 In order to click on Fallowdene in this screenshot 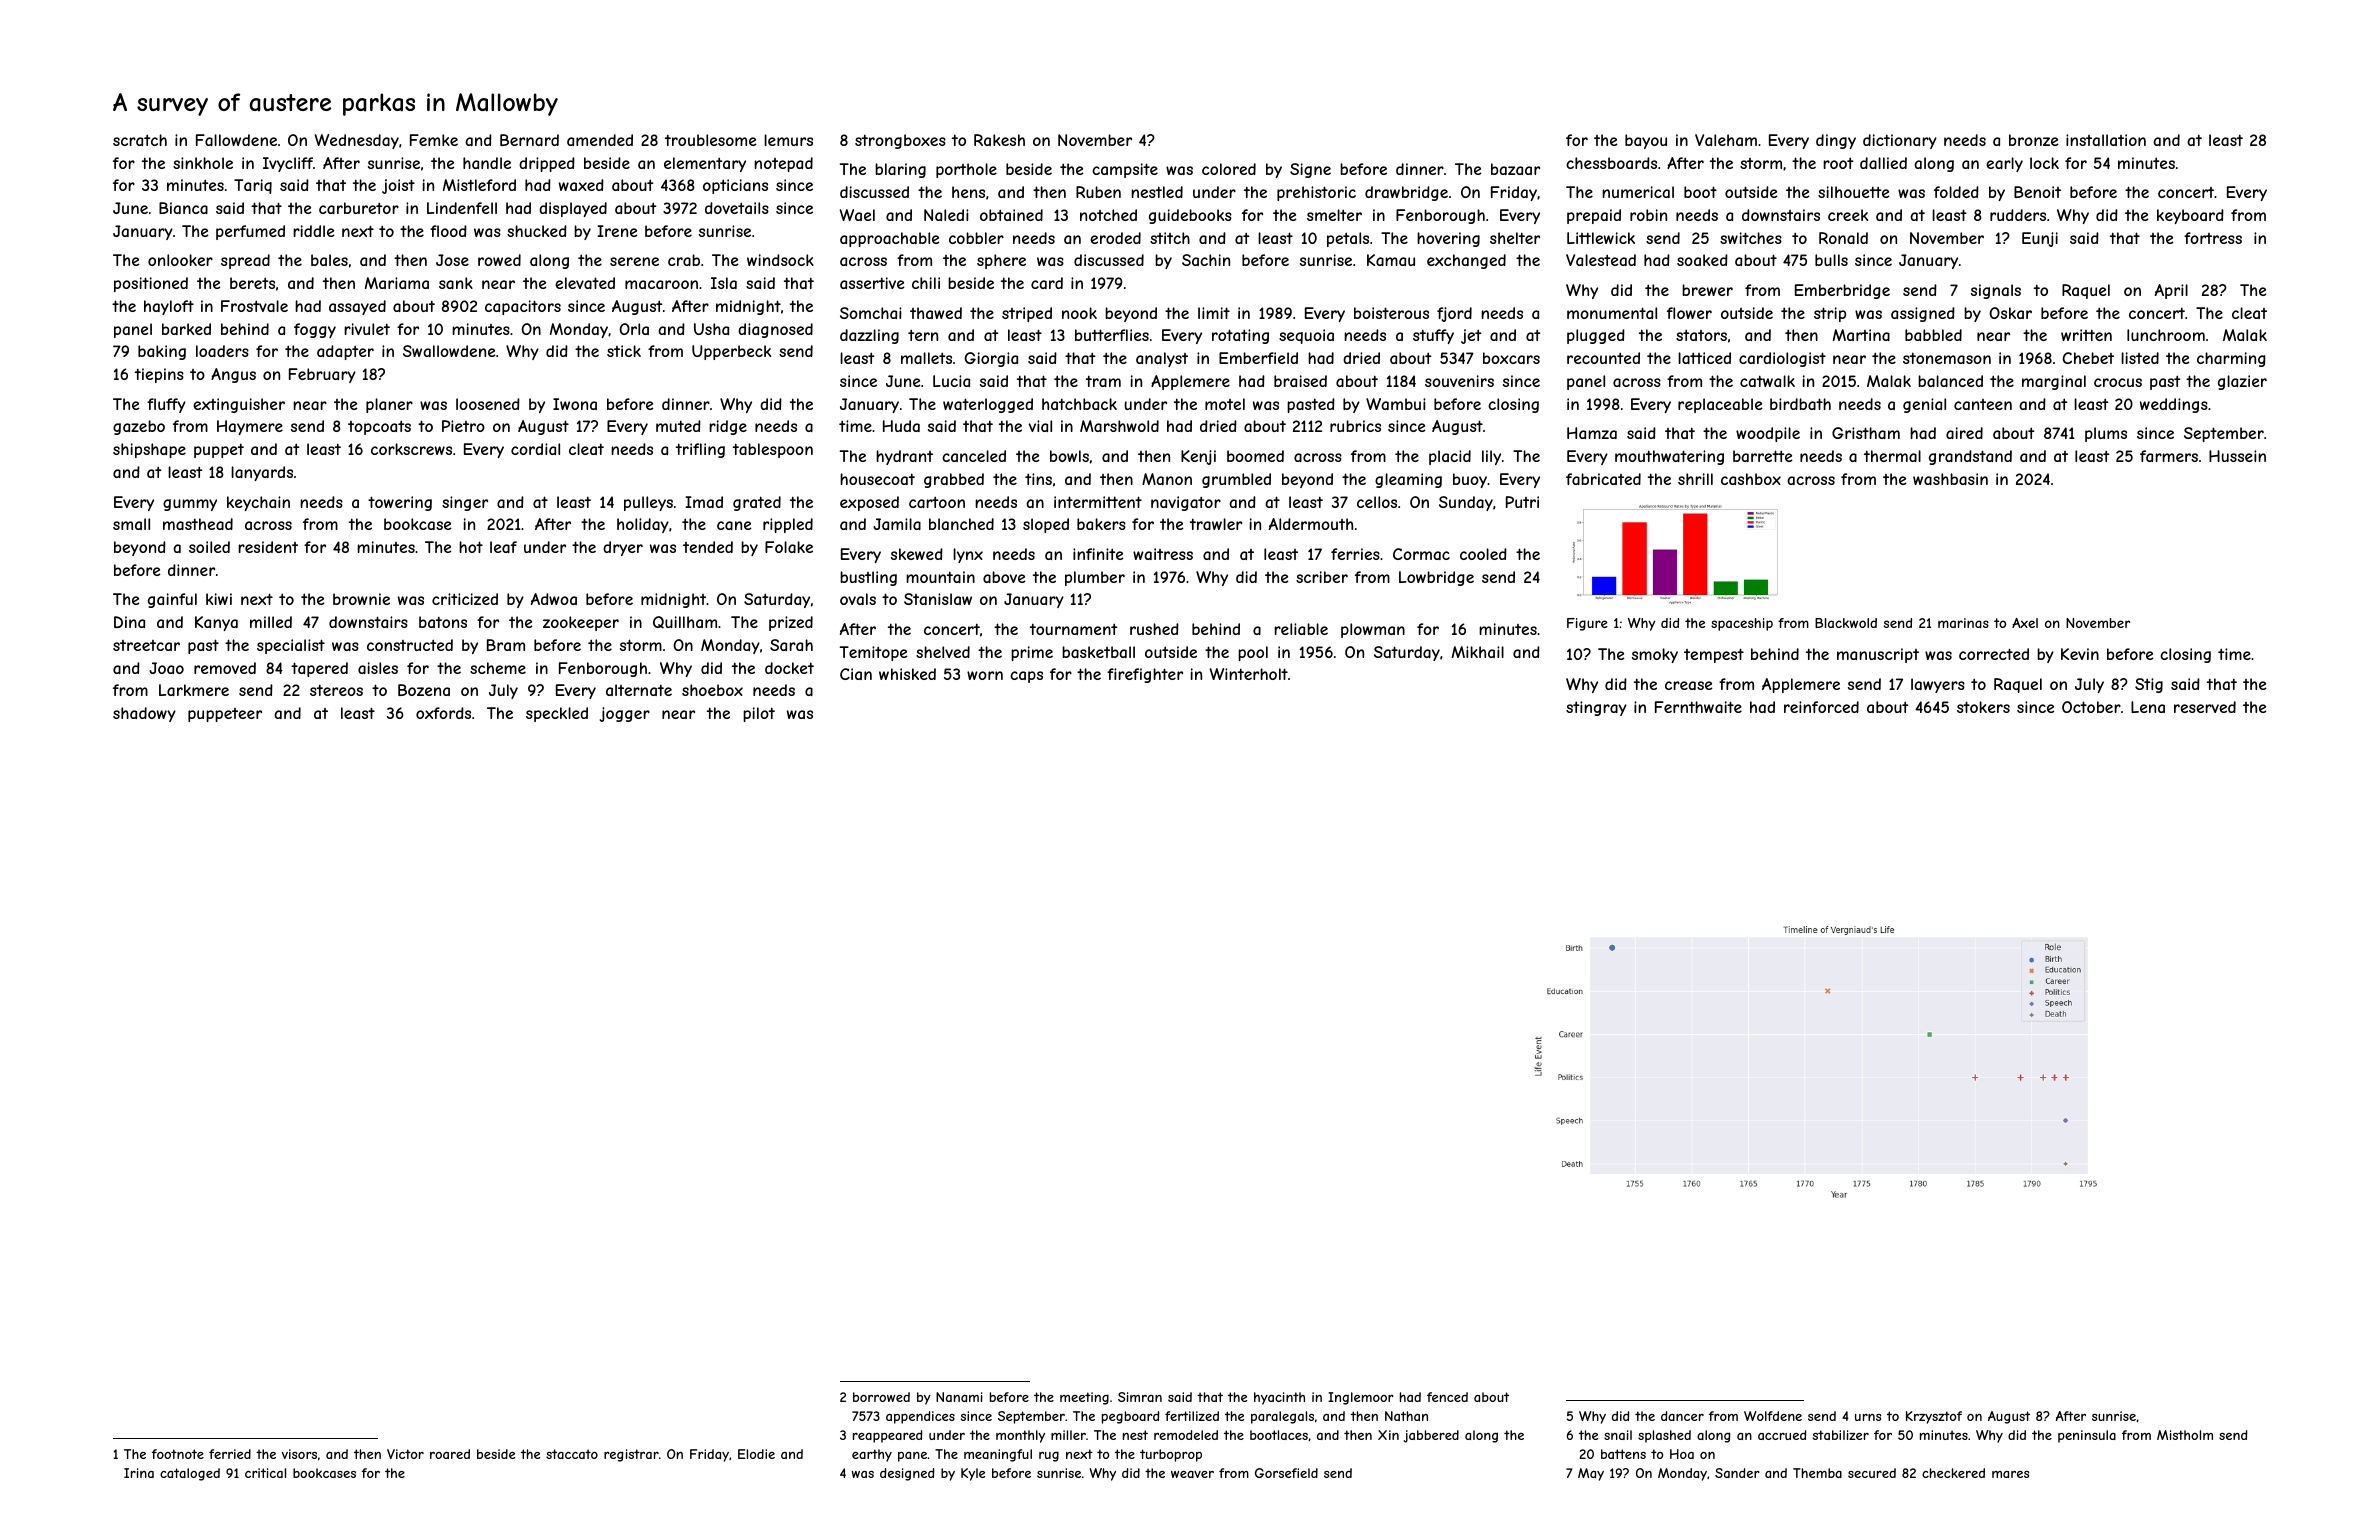, I will do `click(236, 140)`.
